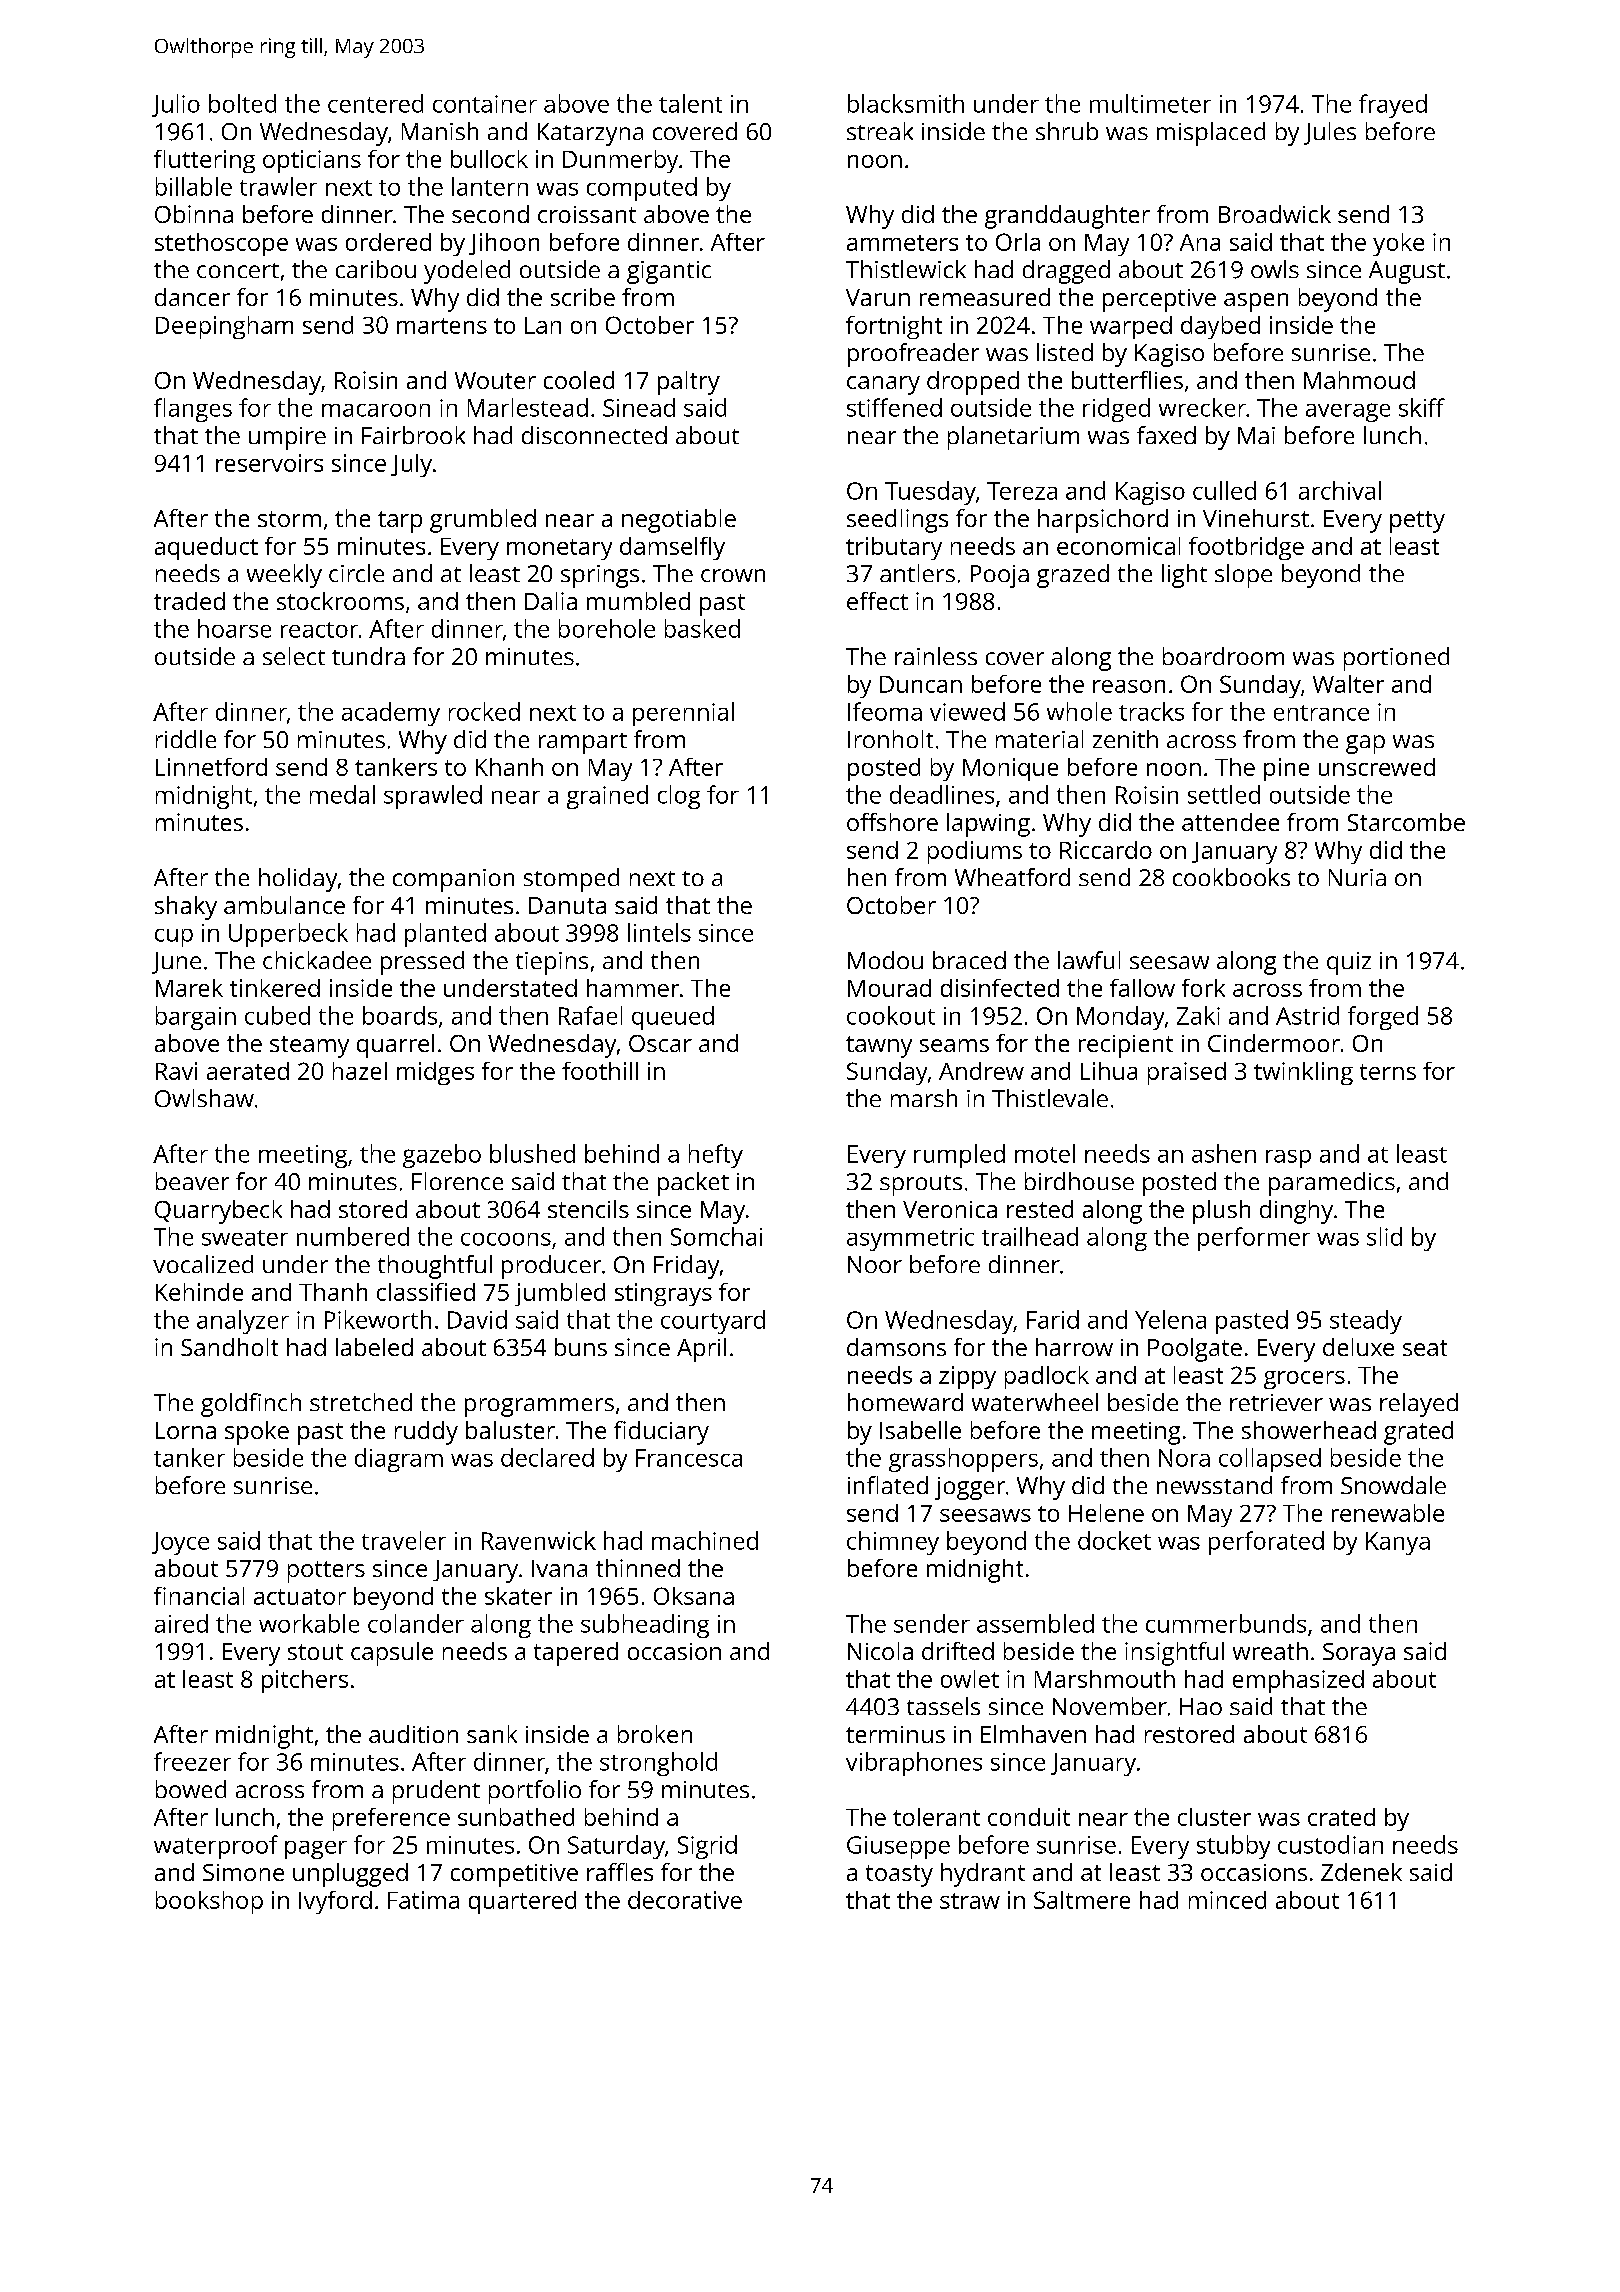 The image size is (1620, 2292). I want to click on Soraya, so click(1359, 1654).
